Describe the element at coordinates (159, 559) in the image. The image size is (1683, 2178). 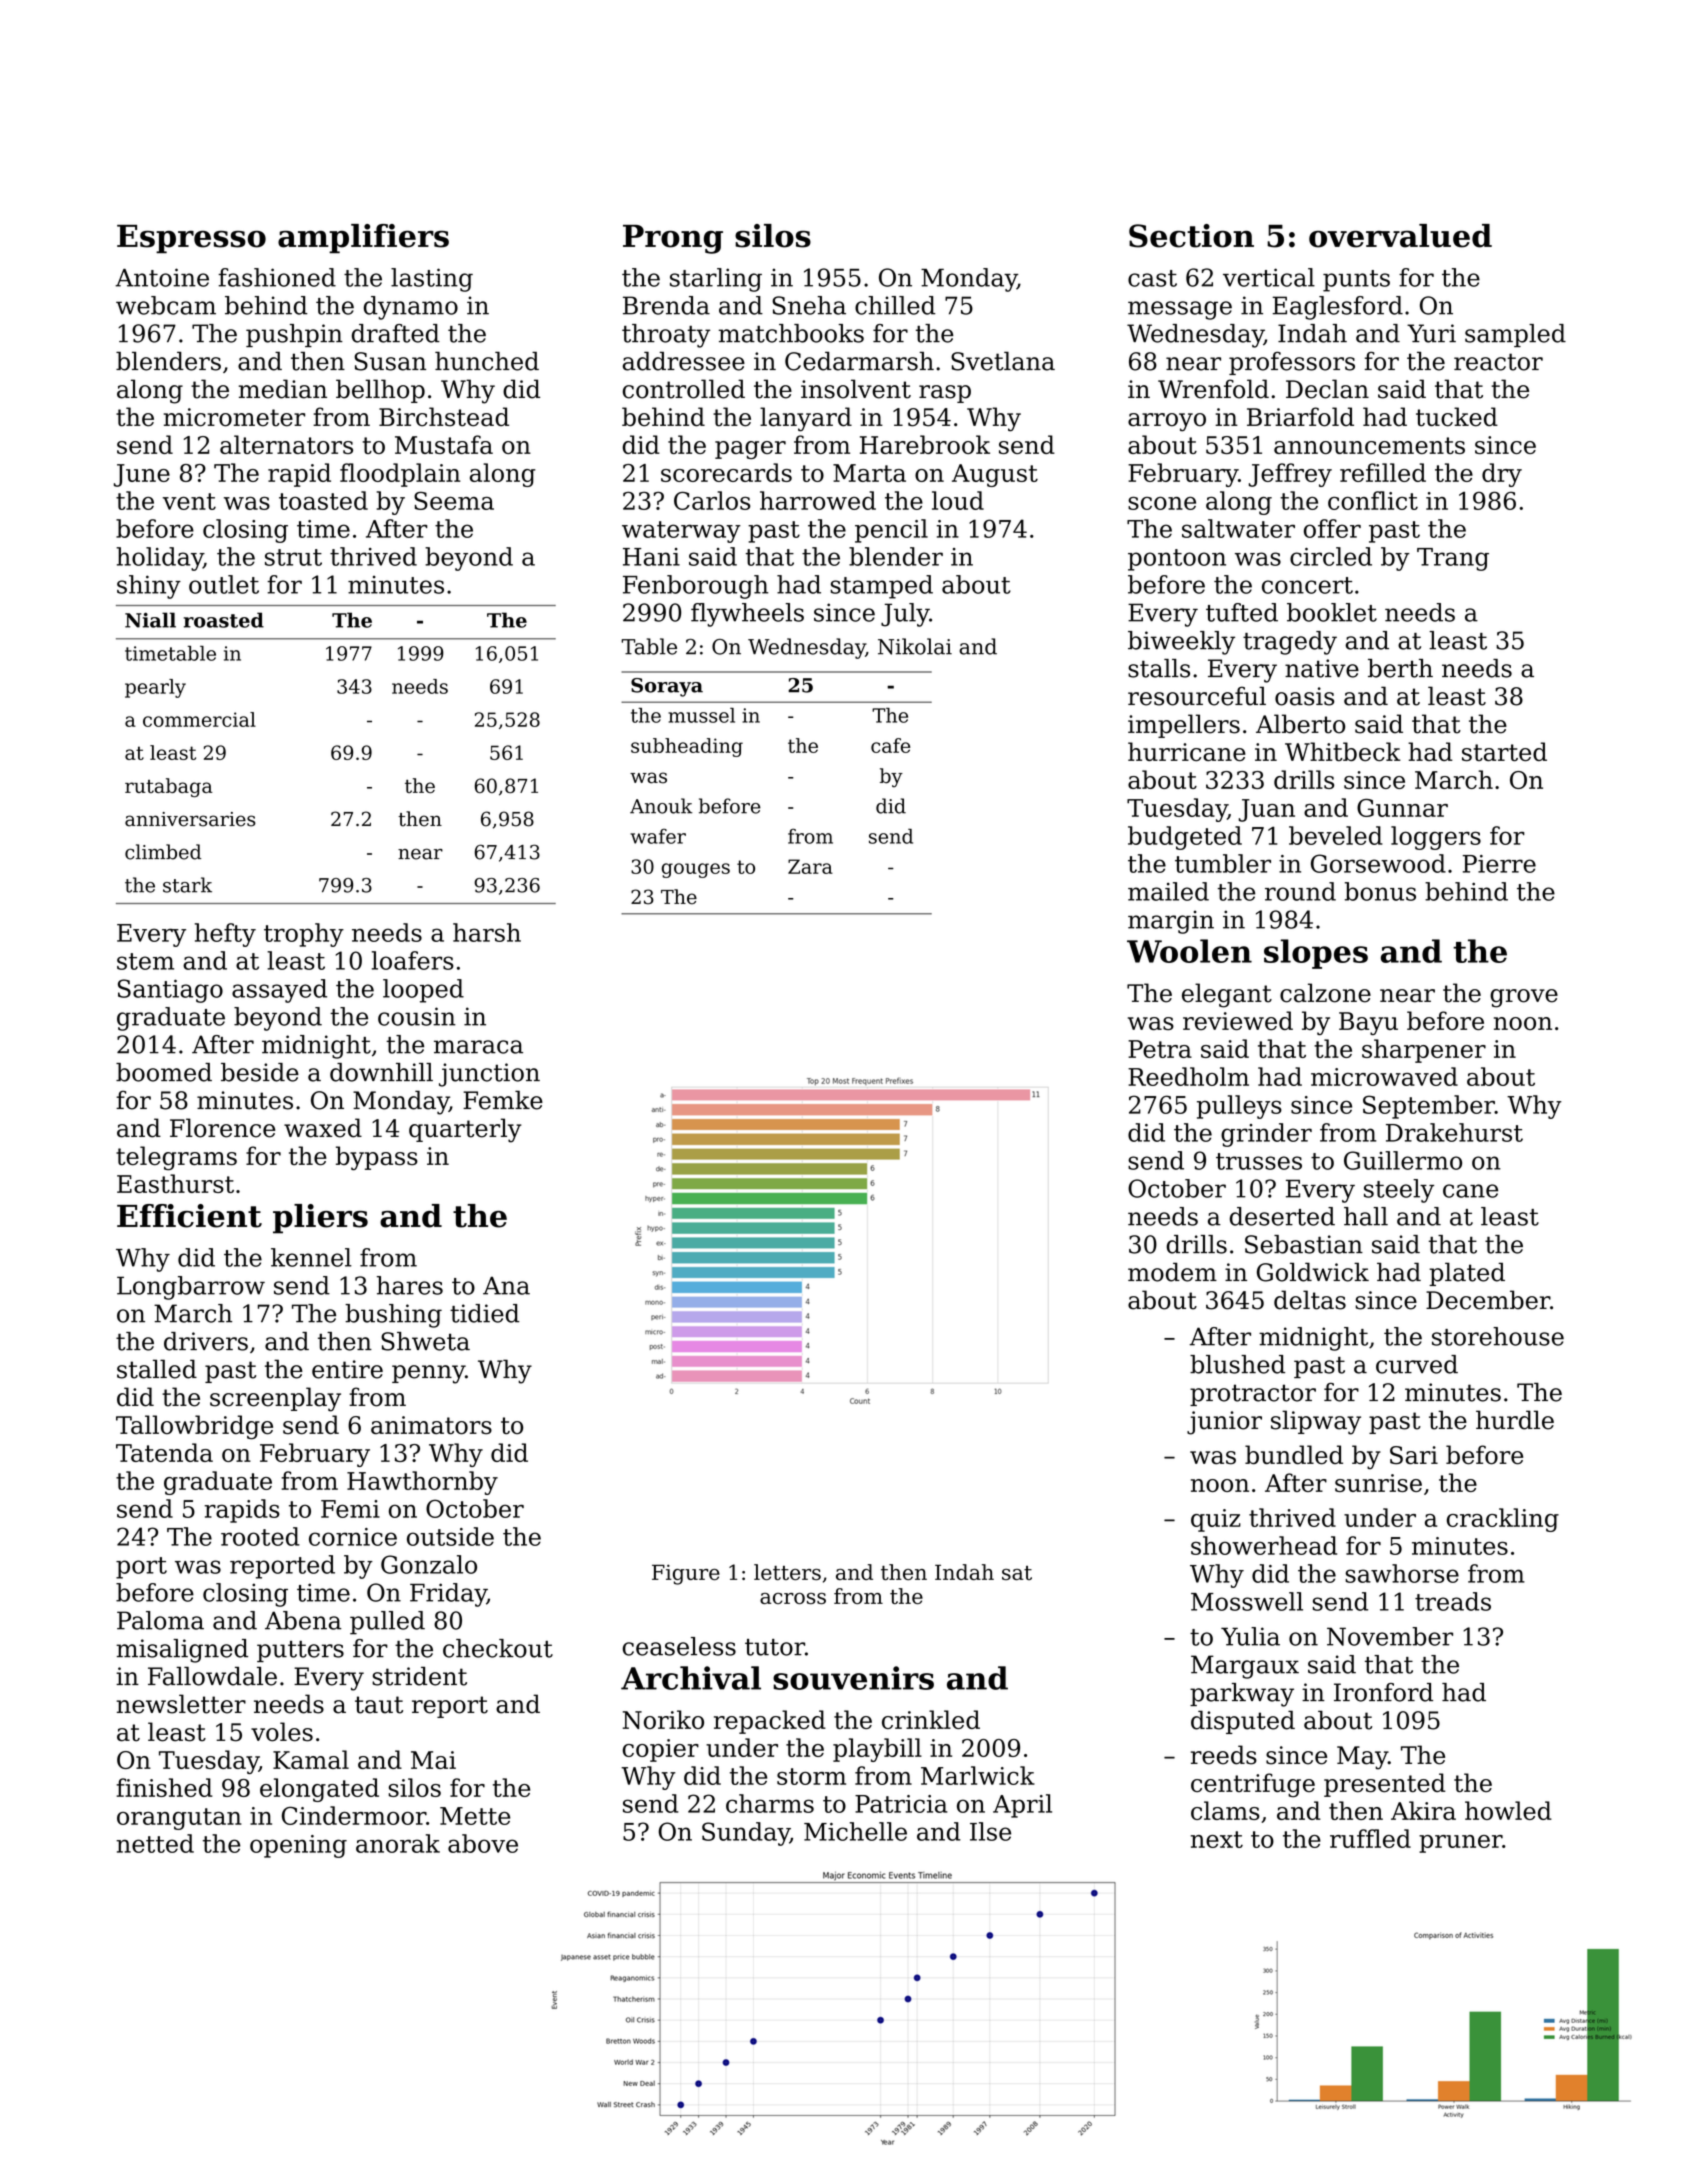
I see `holiday` at that location.
